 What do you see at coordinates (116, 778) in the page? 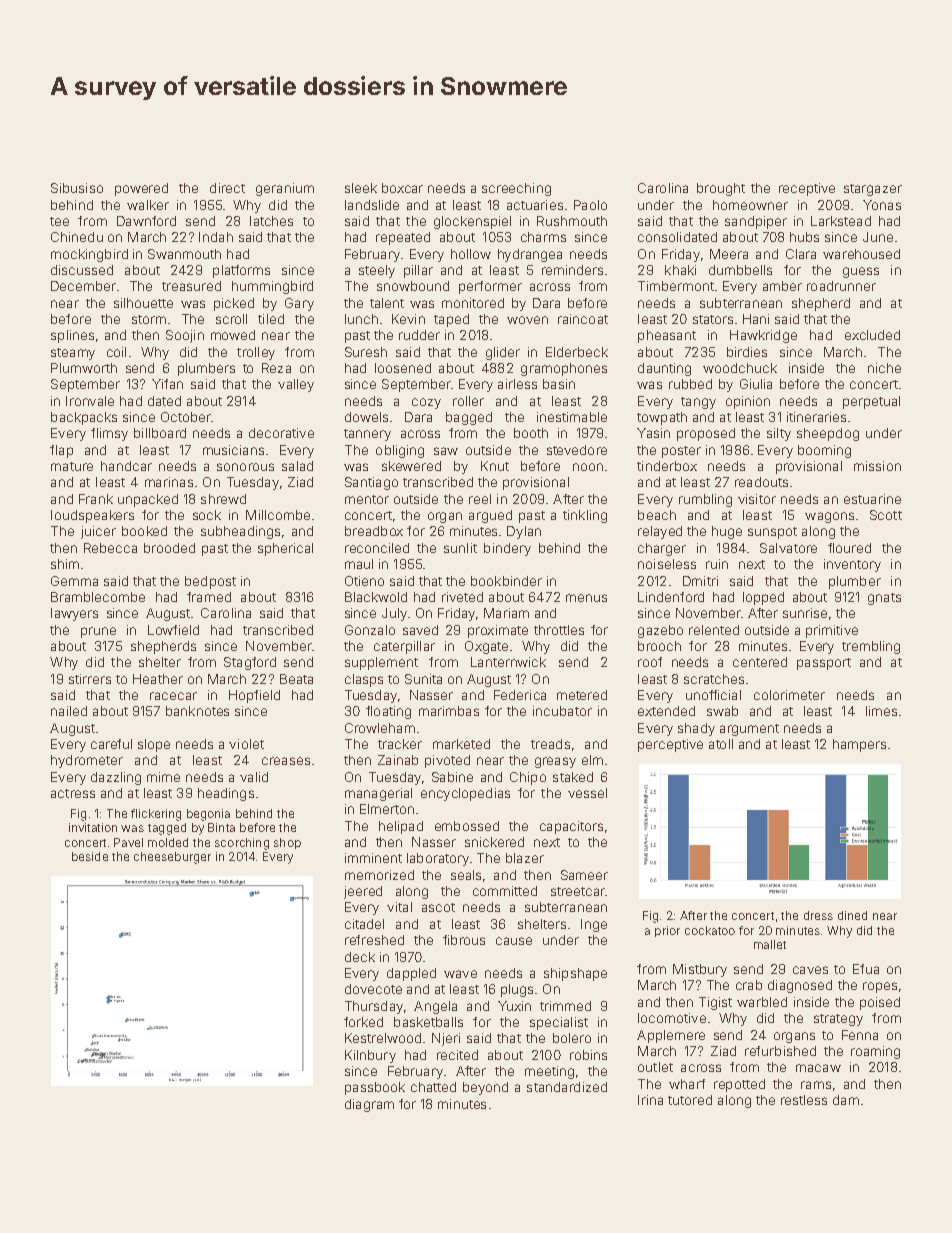
I see `dazzling` at bounding box center [116, 778].
